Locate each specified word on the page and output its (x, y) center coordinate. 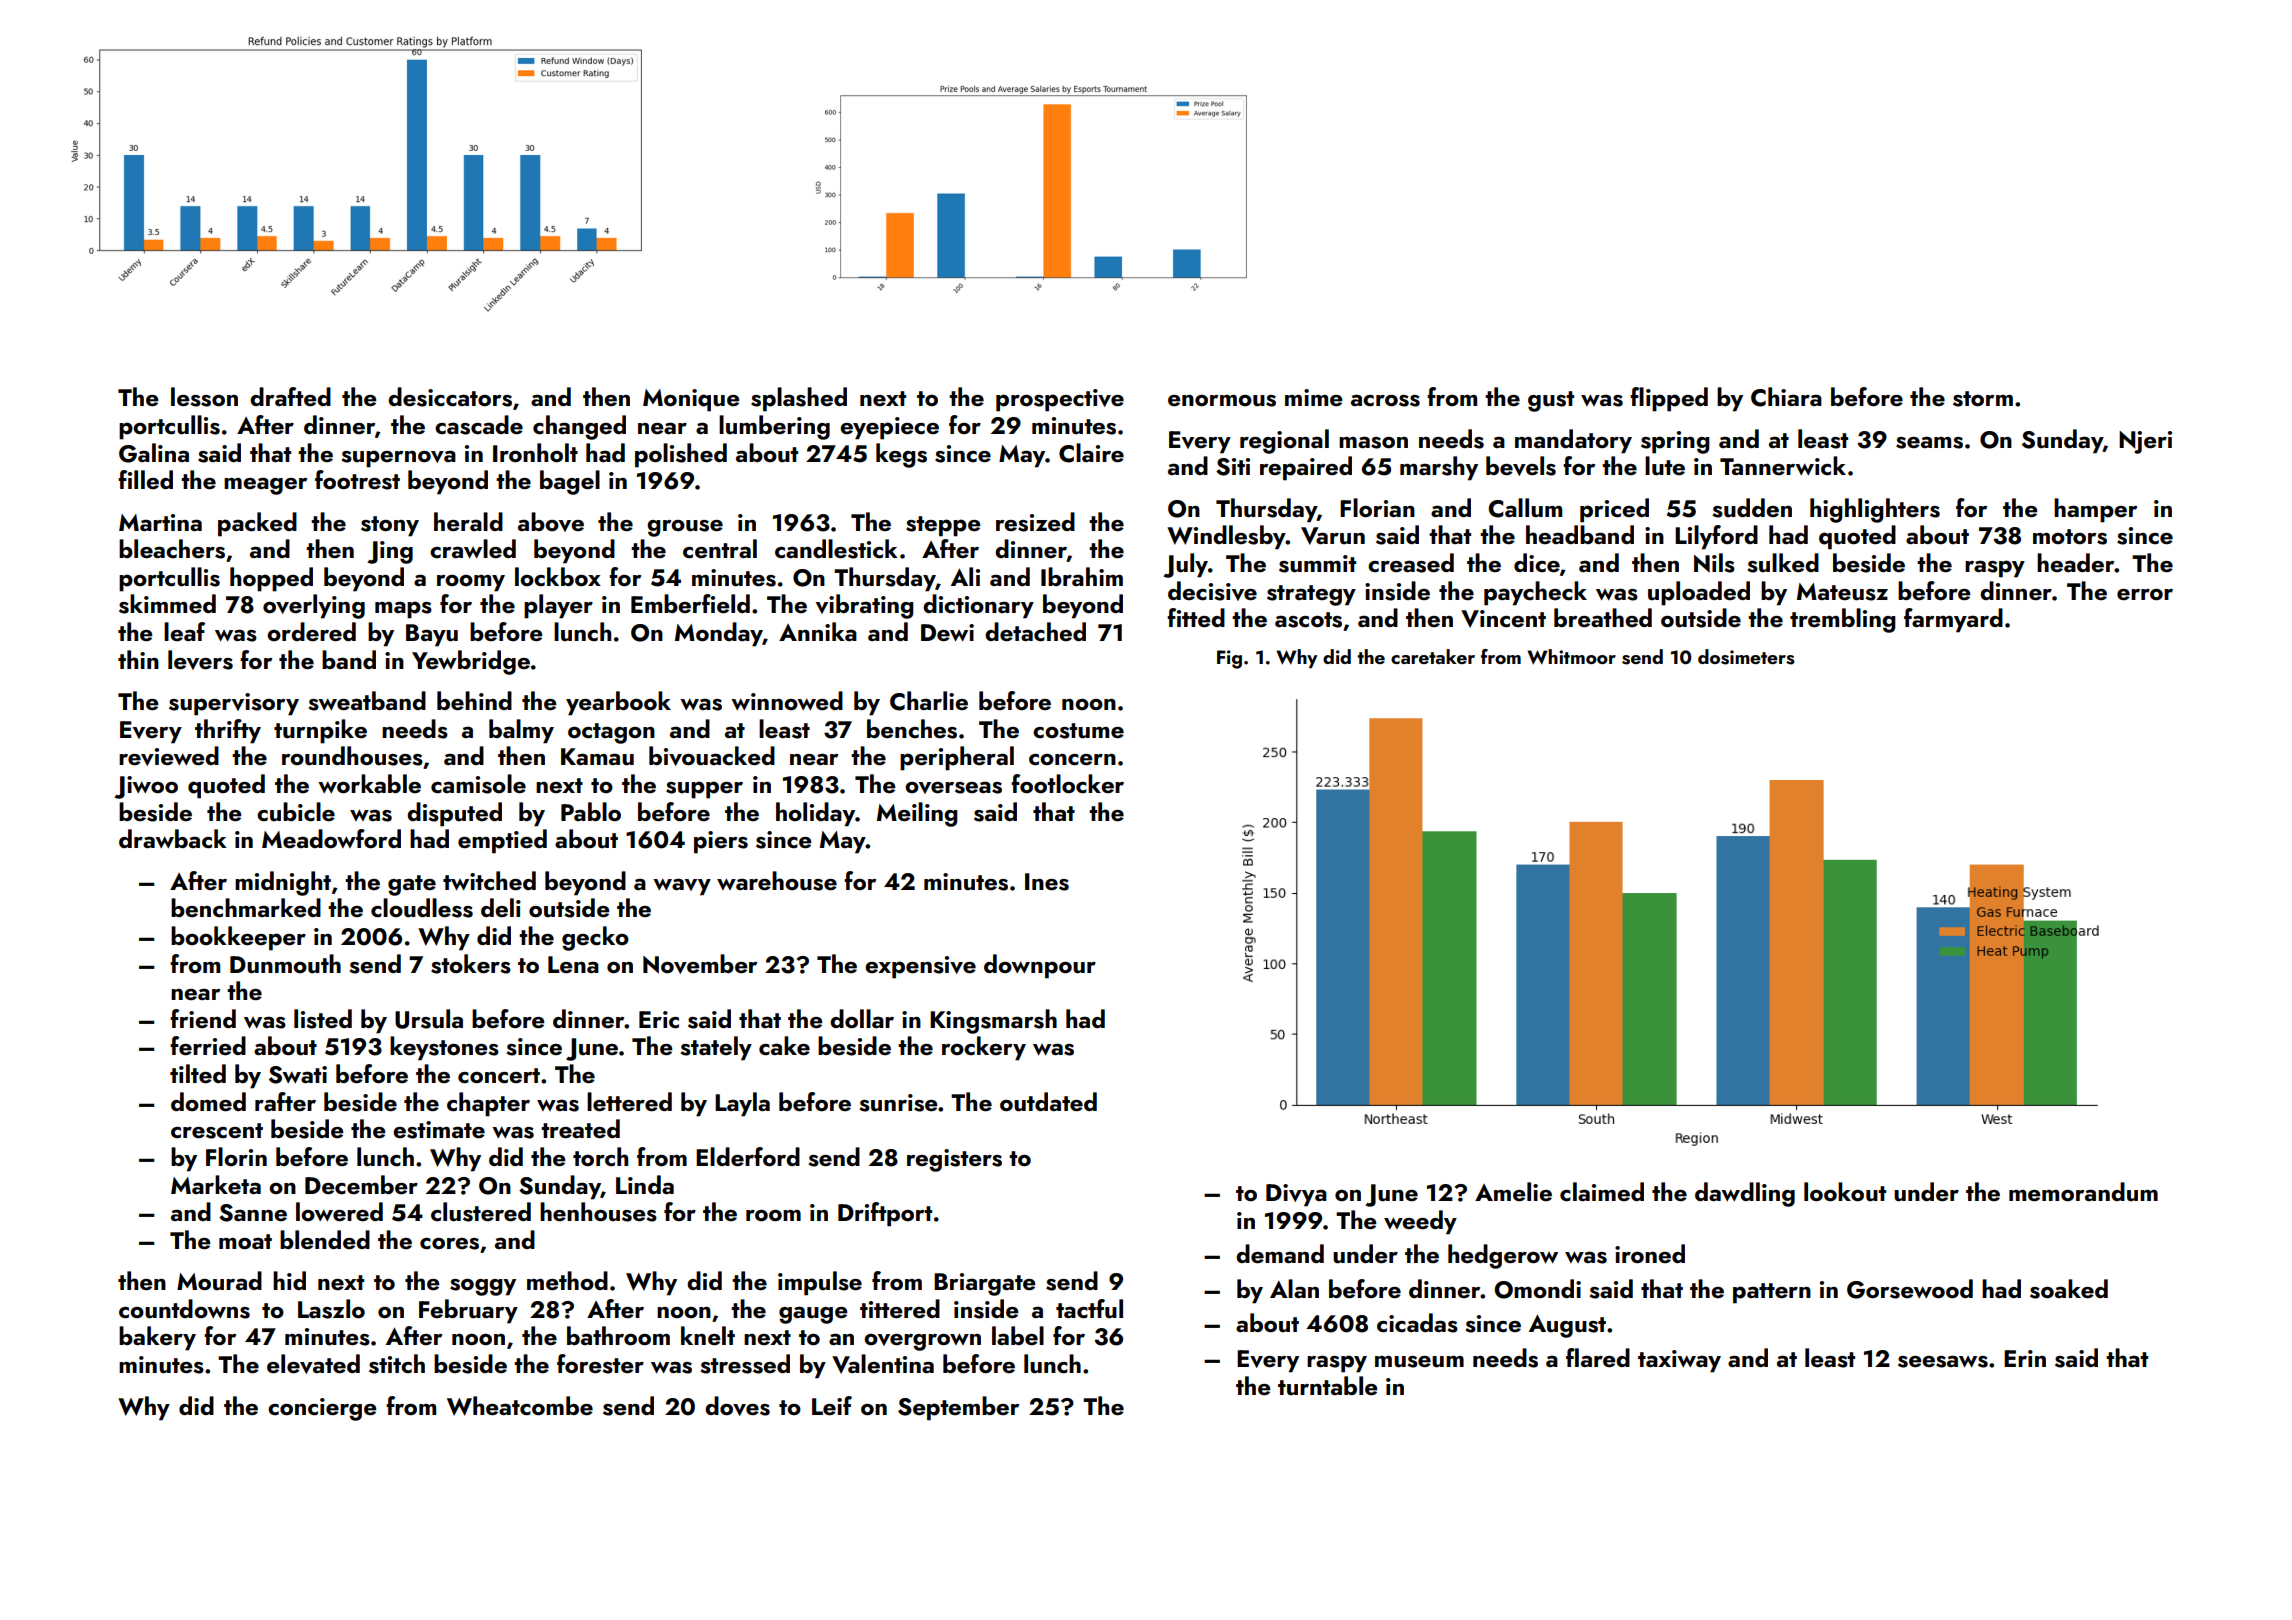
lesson (204, 397)
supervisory (234, 704)
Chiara (1786, 397)
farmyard (1953, 620)
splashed (799, 399)
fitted (1196, 617)
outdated (1048, 1102)
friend (203, 1018)
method (567, 1280)
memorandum (2083, 1192)
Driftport (885, 1214)
